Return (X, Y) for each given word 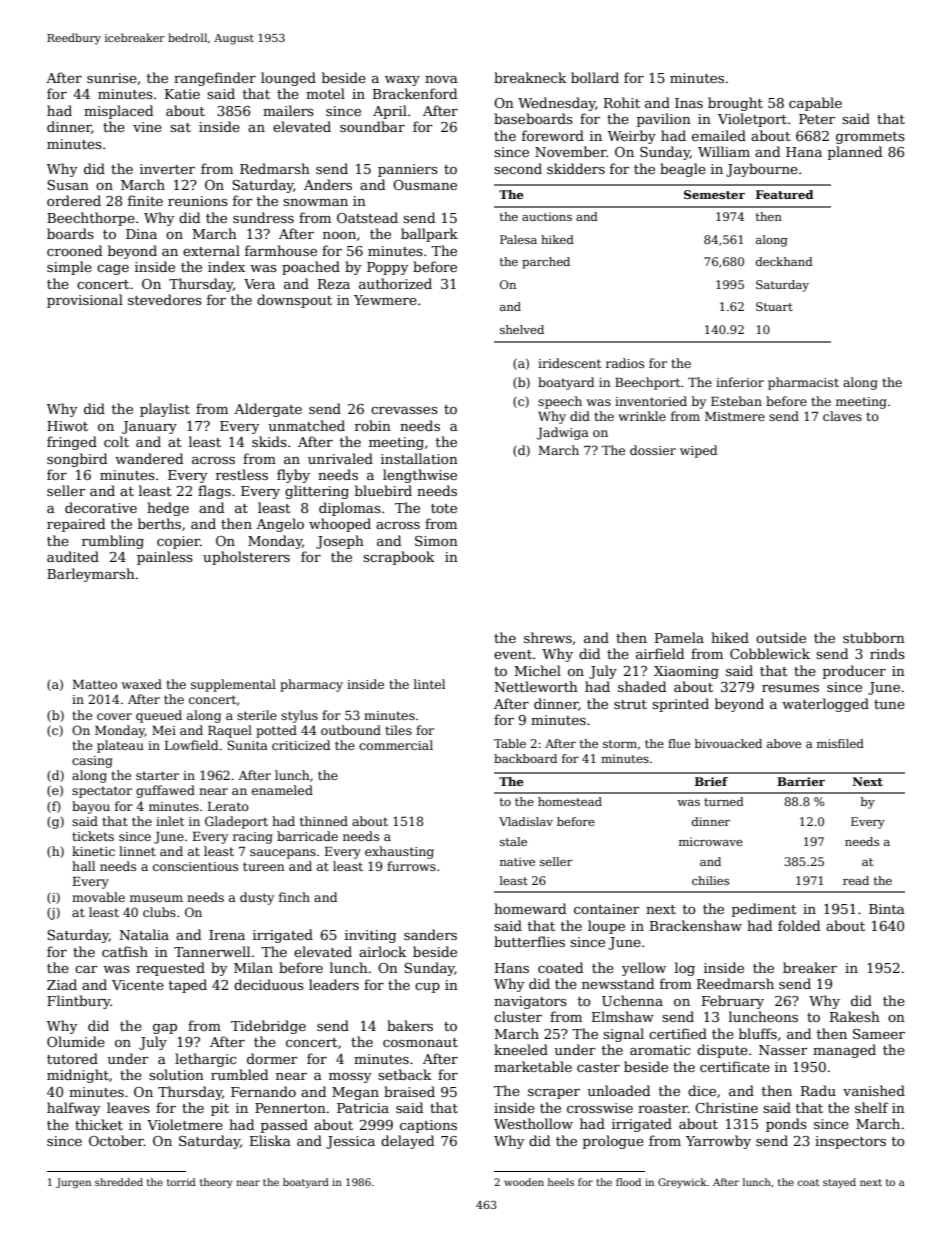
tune (889, 704)
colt (116, 441)
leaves (128, 1107)
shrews (548, 637)
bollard (595, 77)
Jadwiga (563, 433)
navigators (530, 1002)
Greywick (682, 1183)
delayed (407, 1142)
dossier (653, 450)
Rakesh (855, 1016)
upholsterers (246, 558)
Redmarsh (275, 168)
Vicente (138, 985)
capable (815, 104)
